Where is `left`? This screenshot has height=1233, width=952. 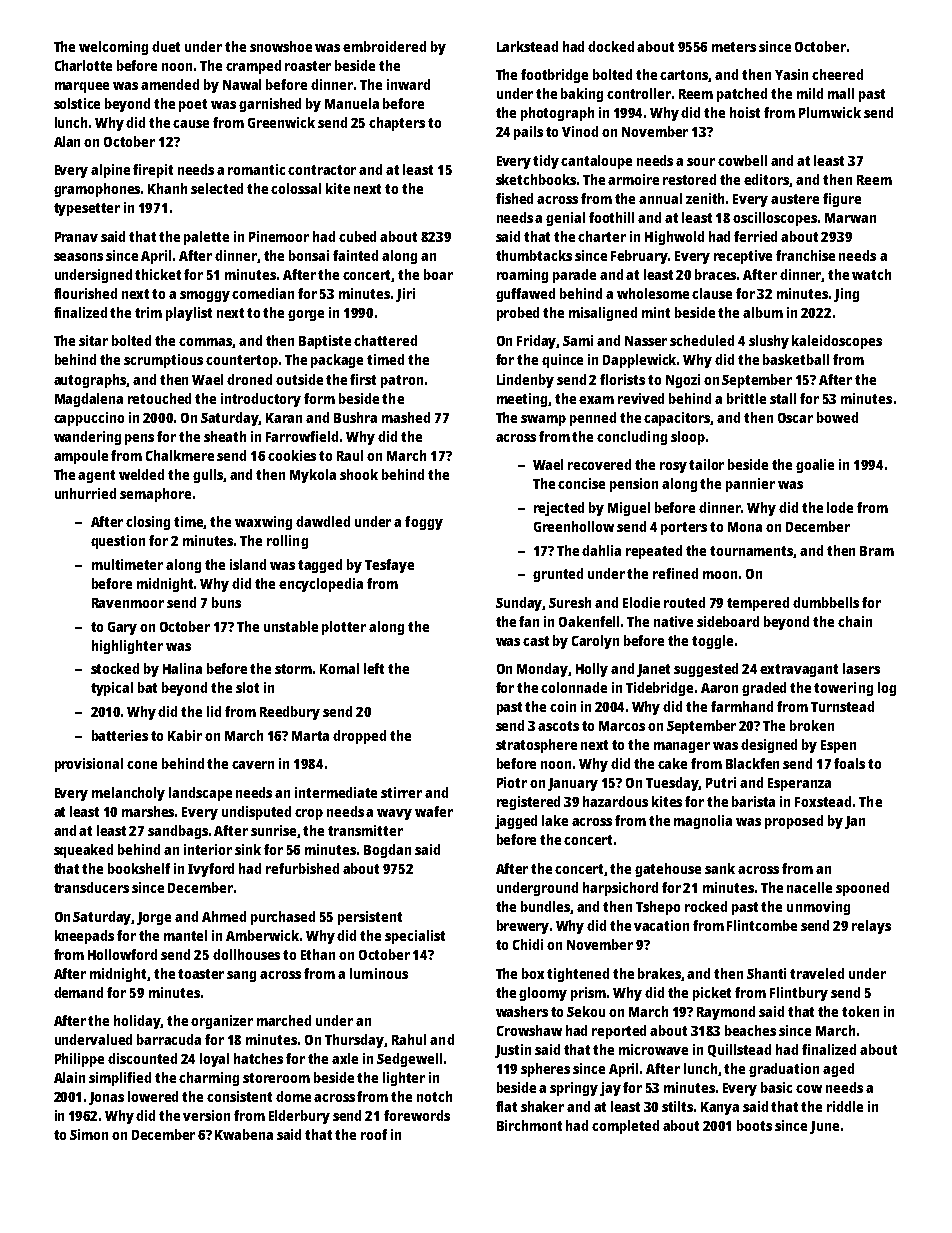 left is located at coordinates (374, 668).
